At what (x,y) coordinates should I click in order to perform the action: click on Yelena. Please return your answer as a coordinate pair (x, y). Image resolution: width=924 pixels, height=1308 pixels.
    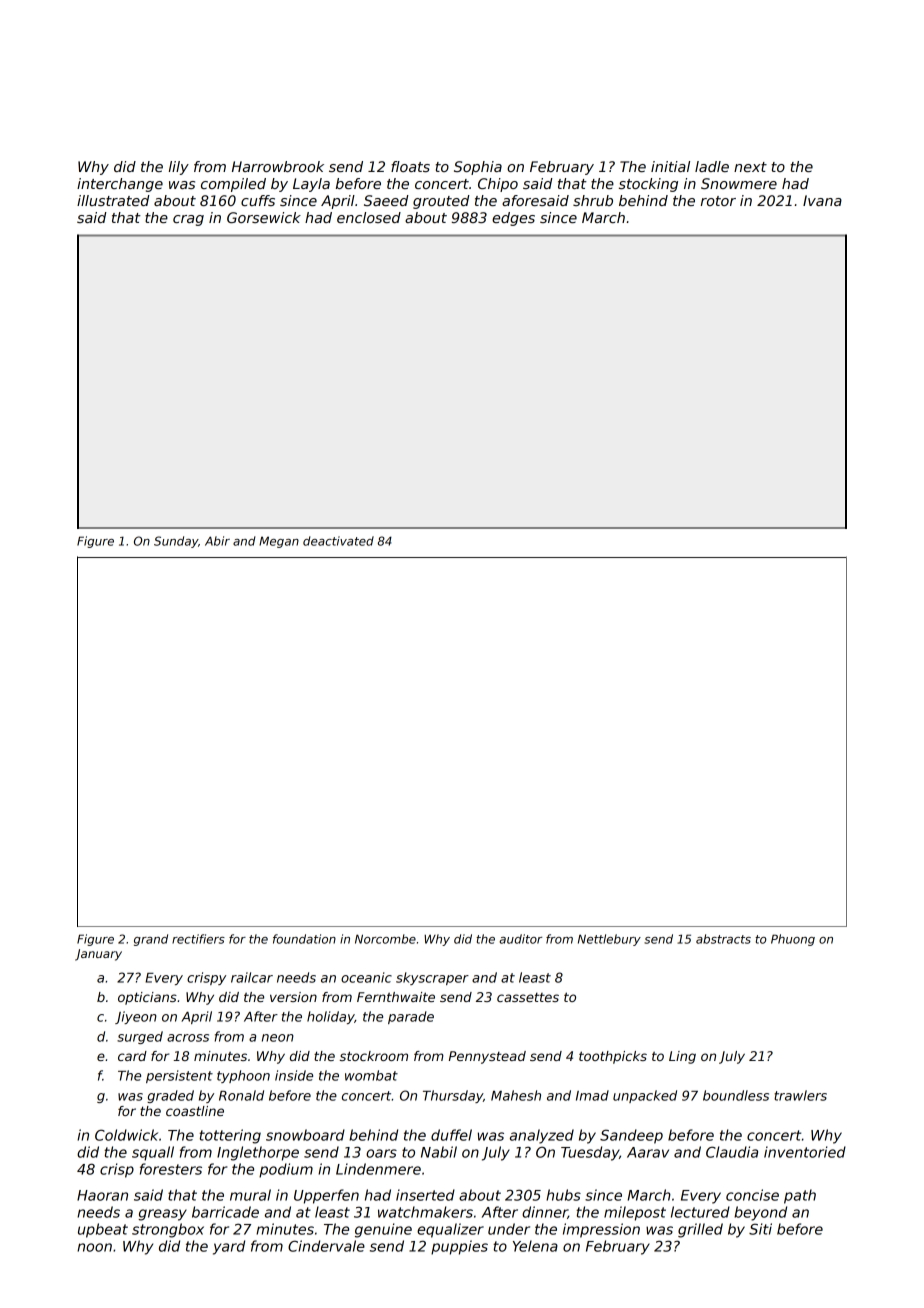
    Looking at the image, I should click on (535, 1246).
